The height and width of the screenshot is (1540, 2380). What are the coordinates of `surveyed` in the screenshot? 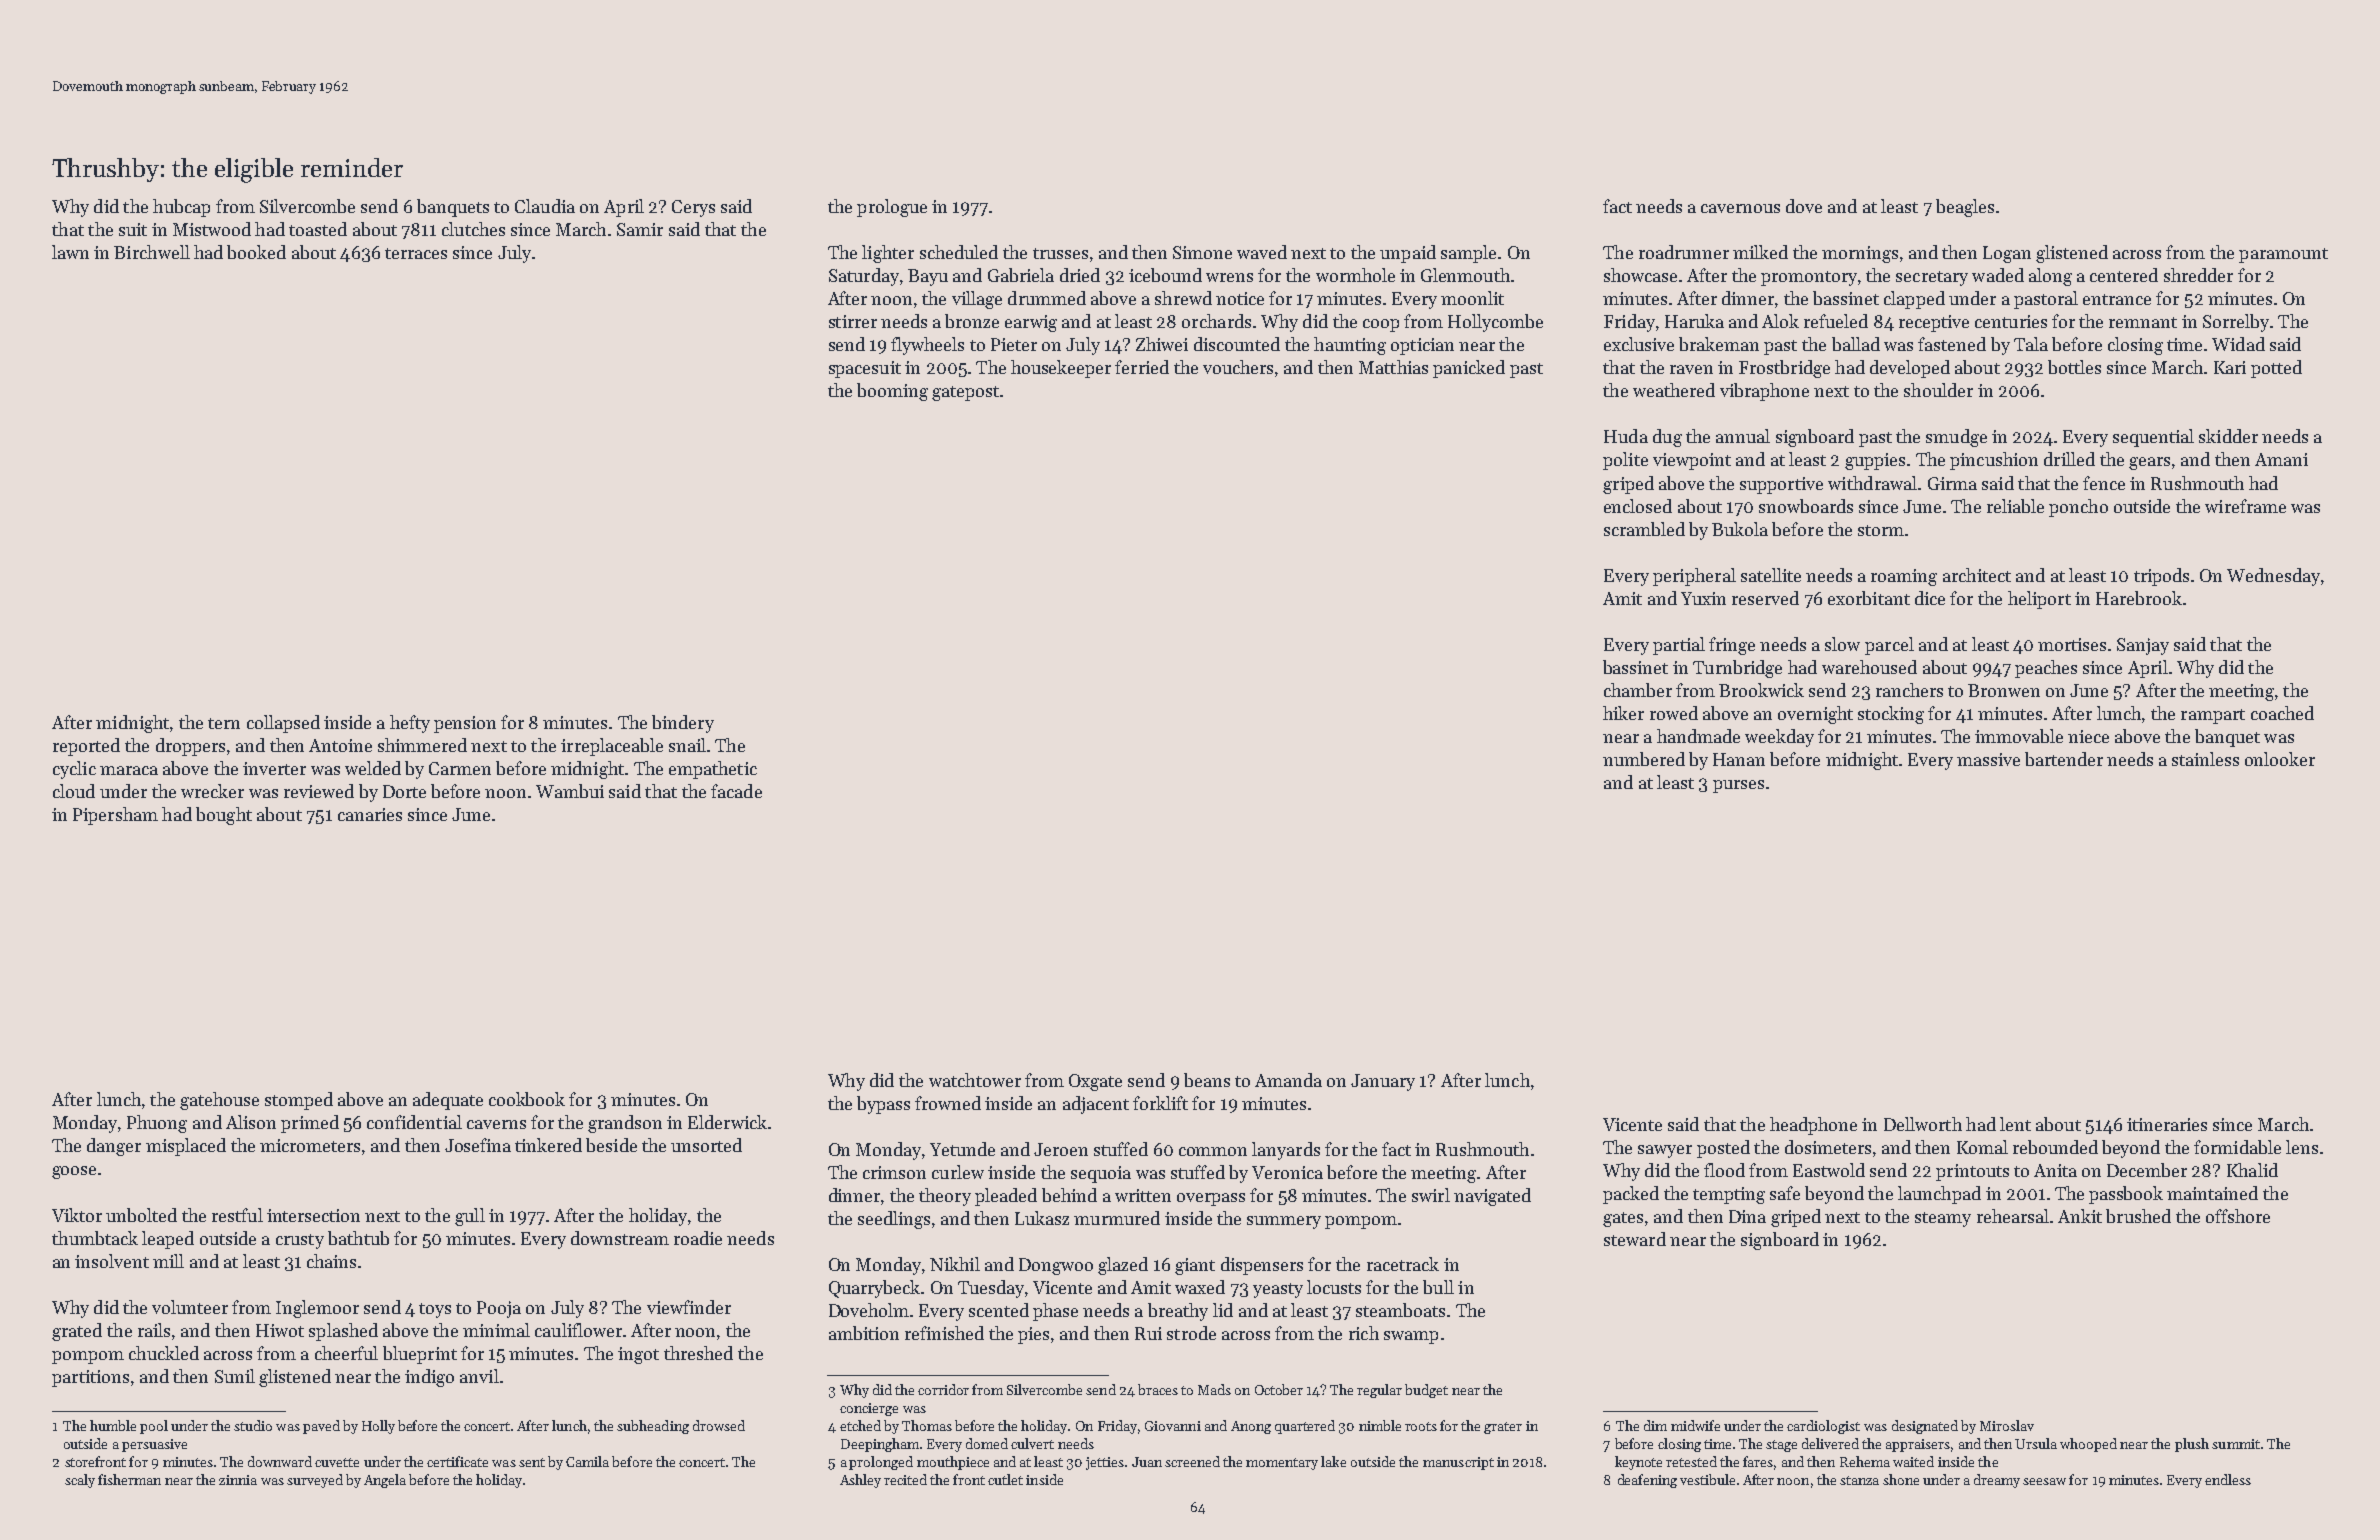 It's located at (315, 1481).
